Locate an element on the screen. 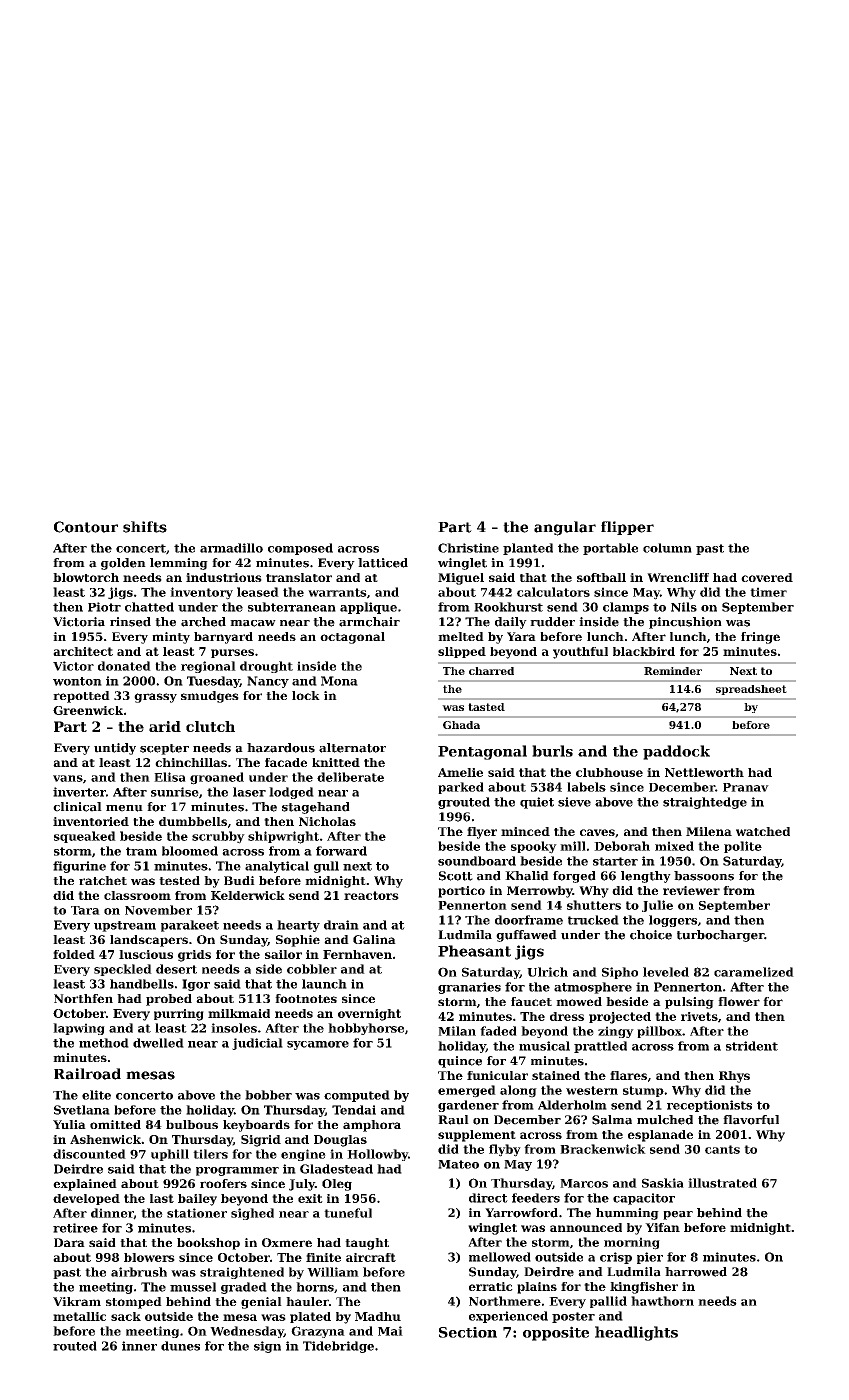  hazardous is located at coordinates (281, 748).
